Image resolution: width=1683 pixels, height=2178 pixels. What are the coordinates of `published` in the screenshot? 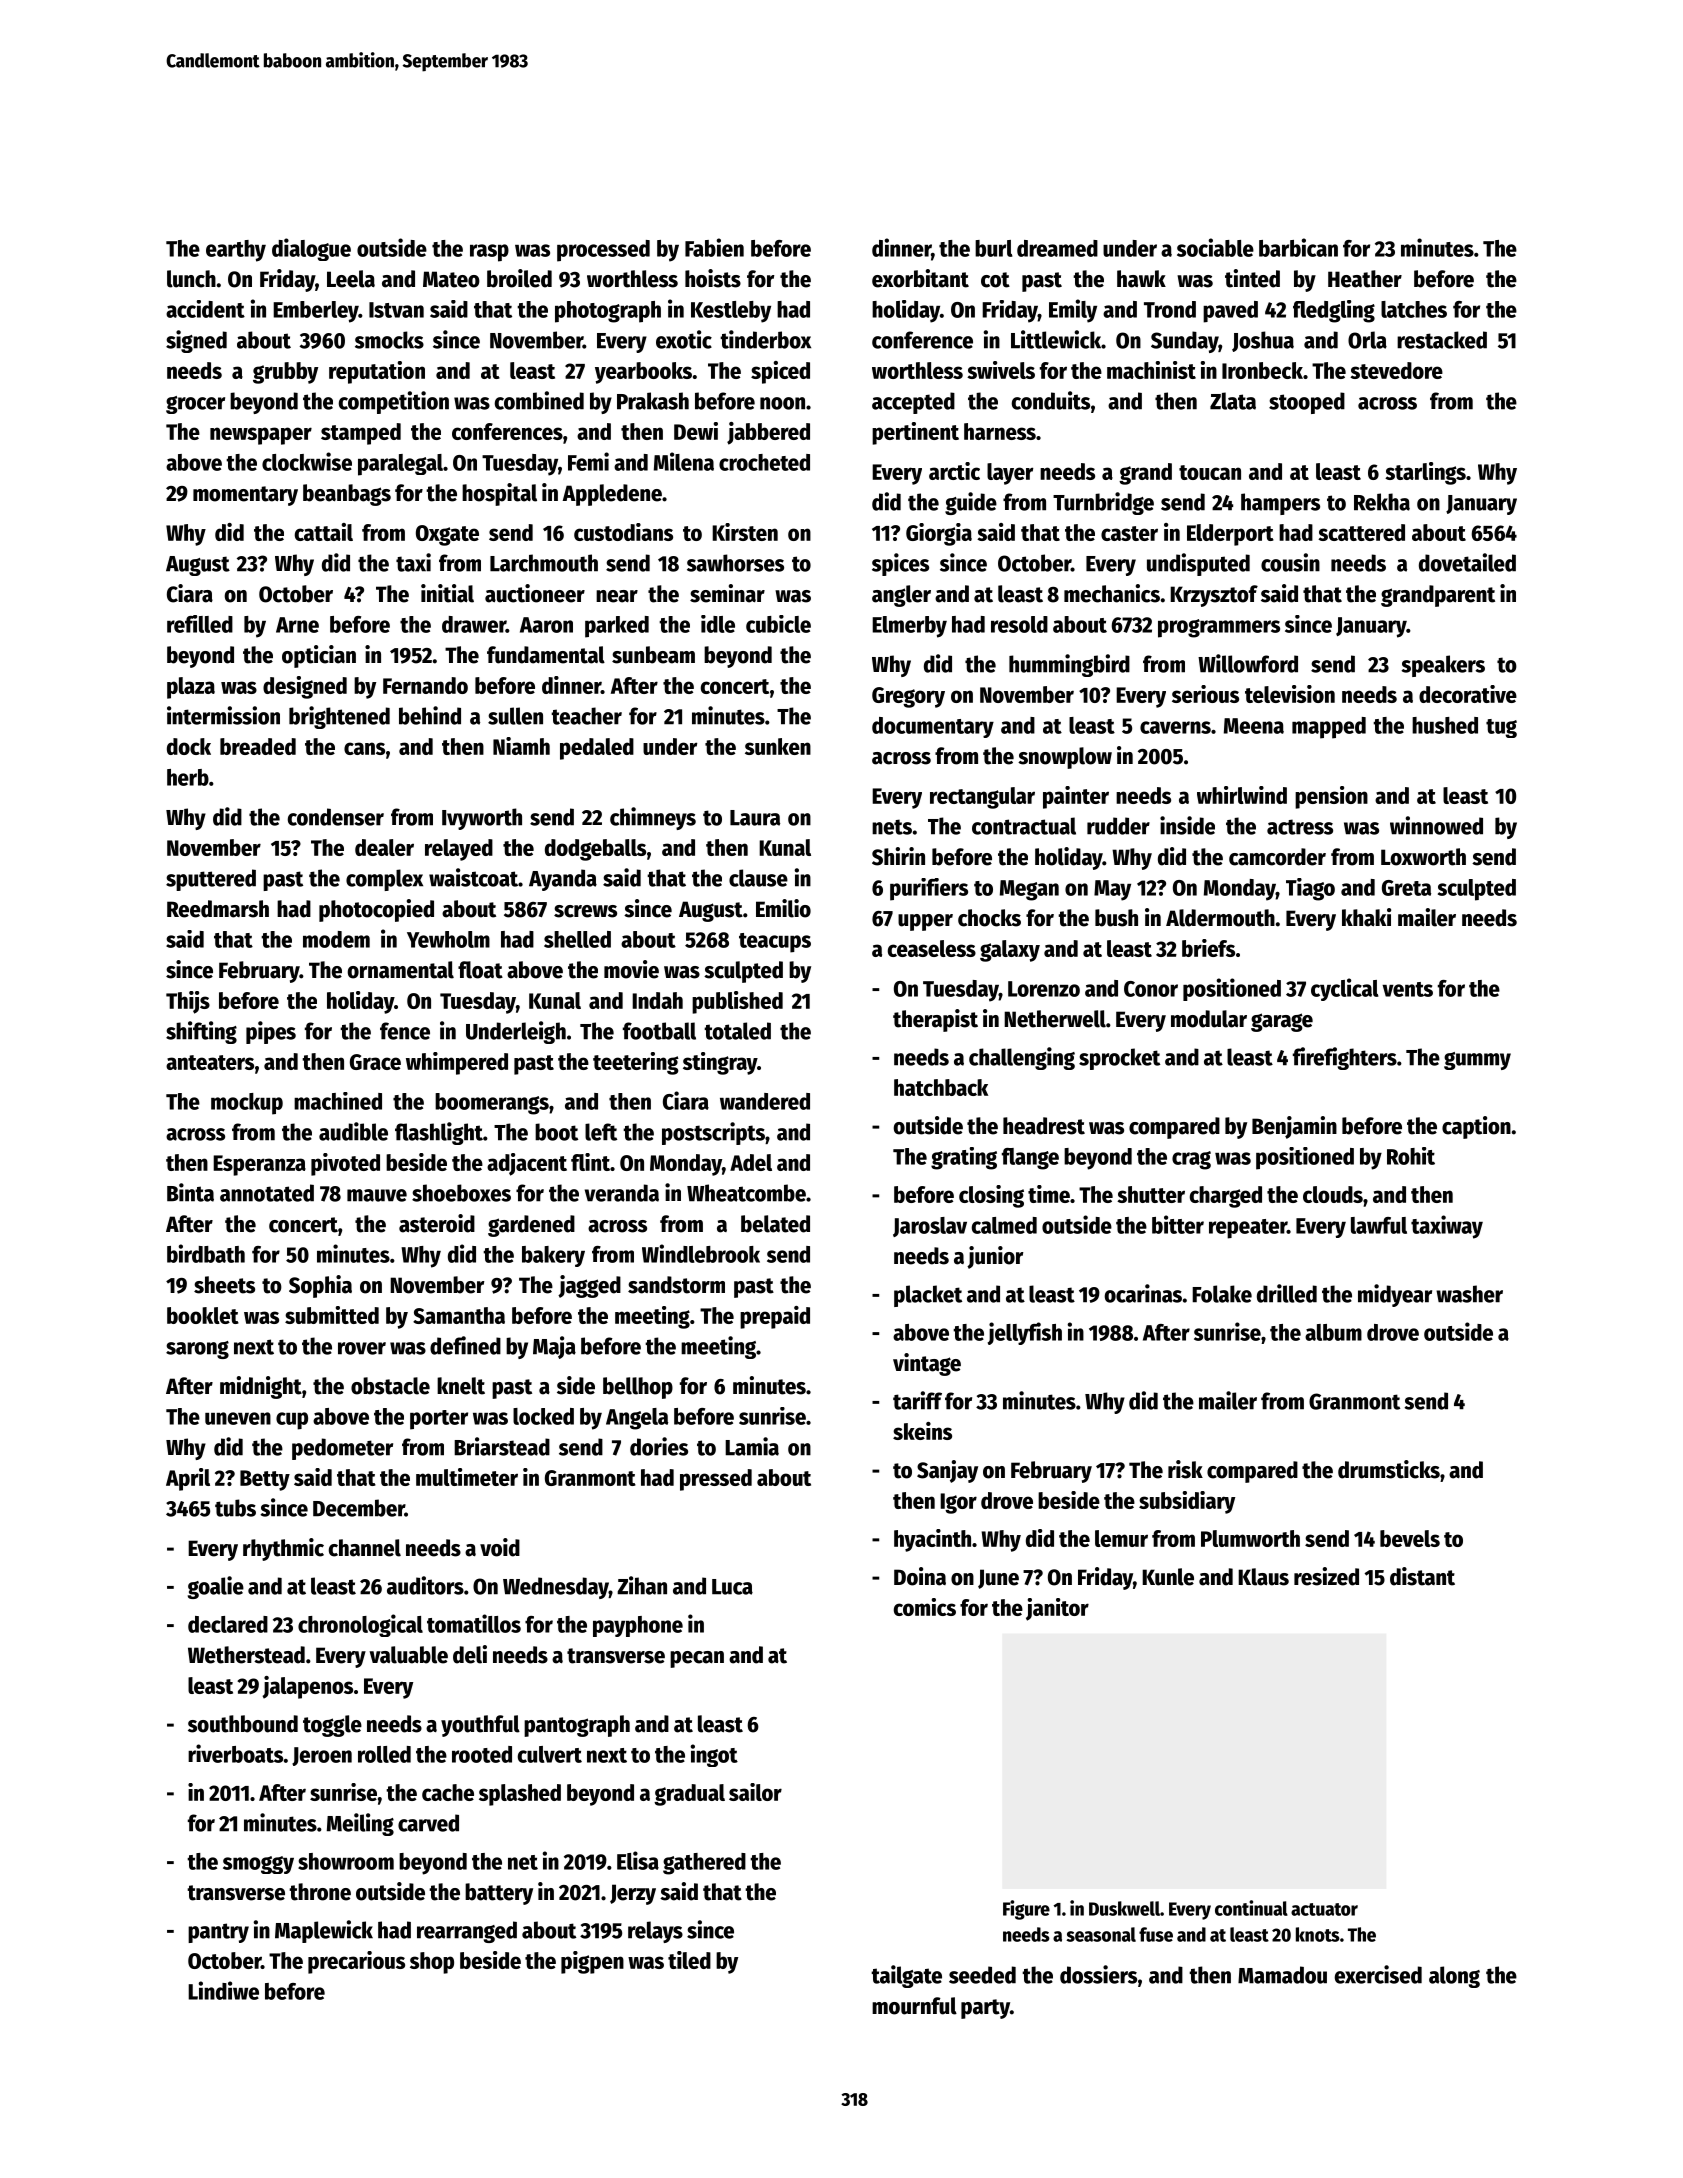 It's located at (737, 1002).
